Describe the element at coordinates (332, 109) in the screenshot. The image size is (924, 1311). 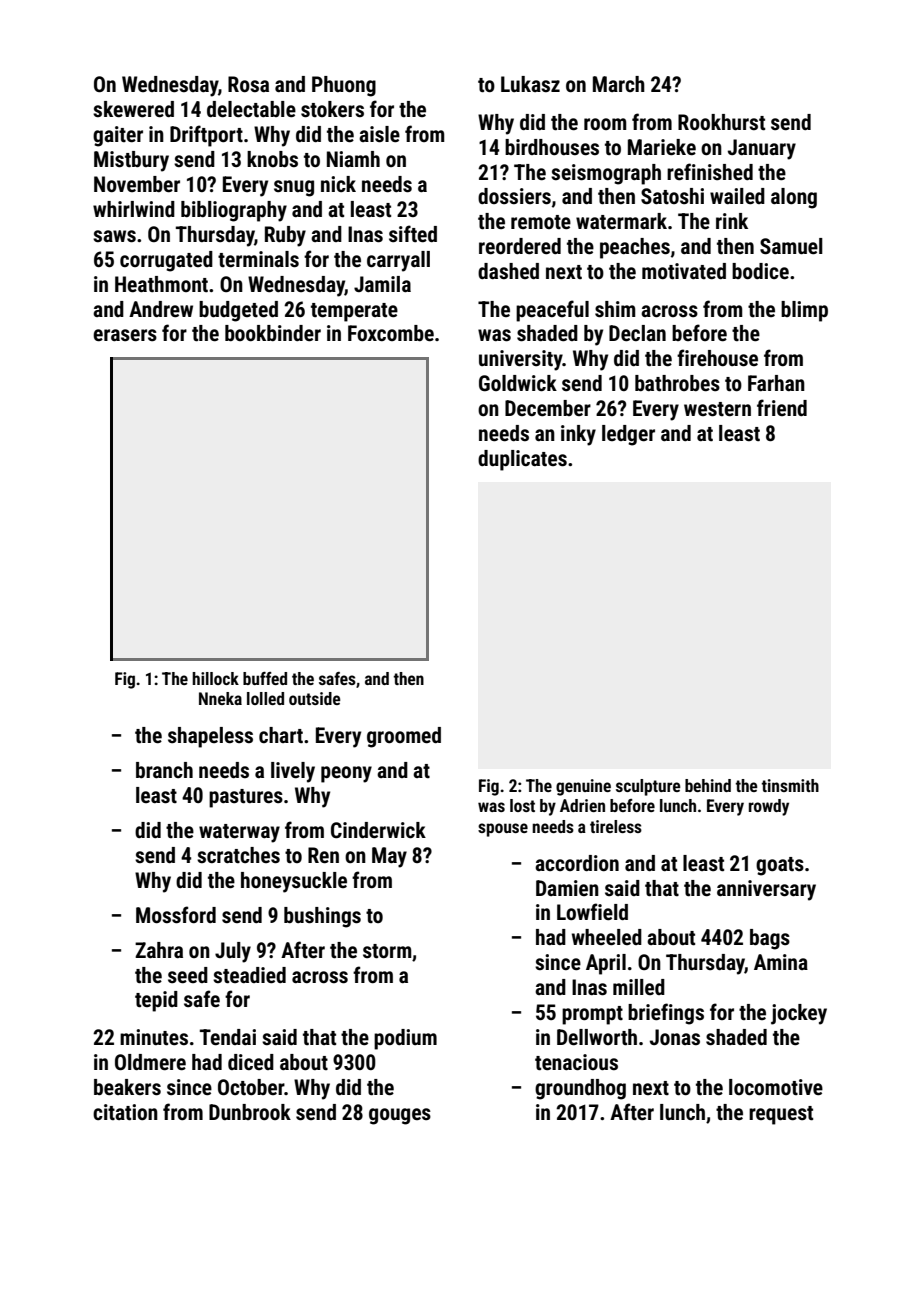
I see `stokers` at that location.
